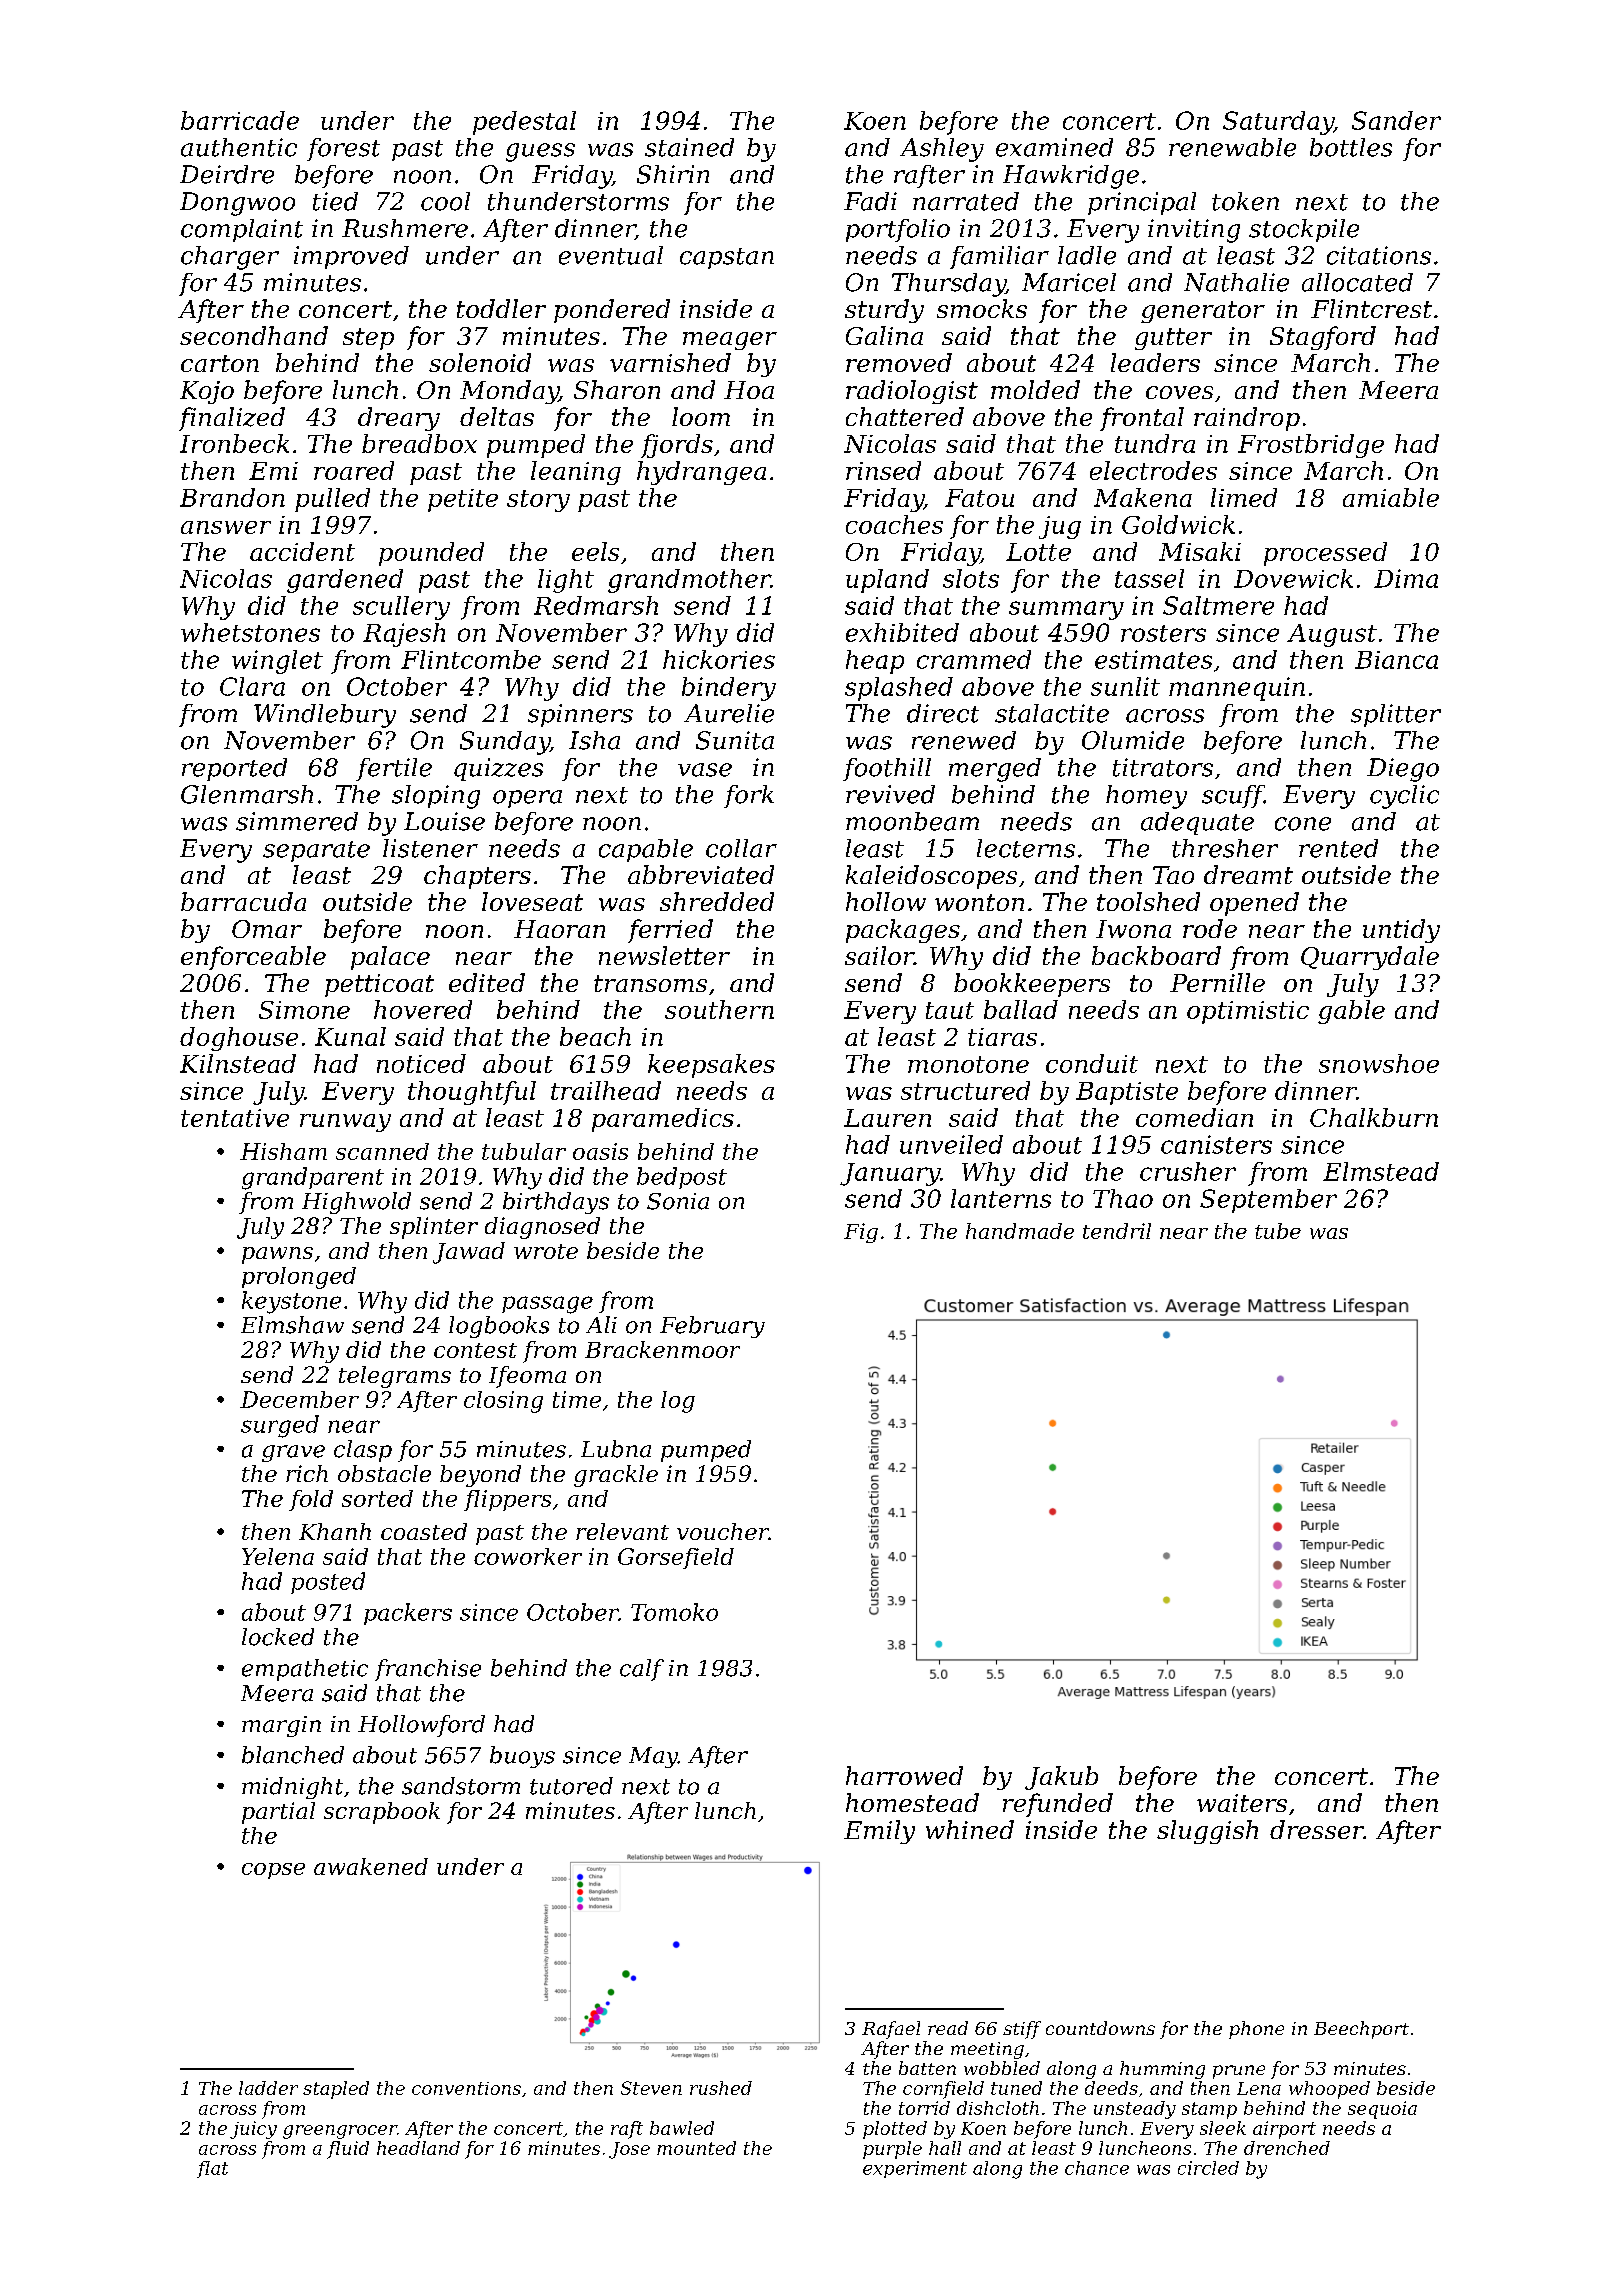 The height and width of the image is (2292, 1620). Describe the element at coordinates (730, 341) in the image. I see `meager` at that location.
